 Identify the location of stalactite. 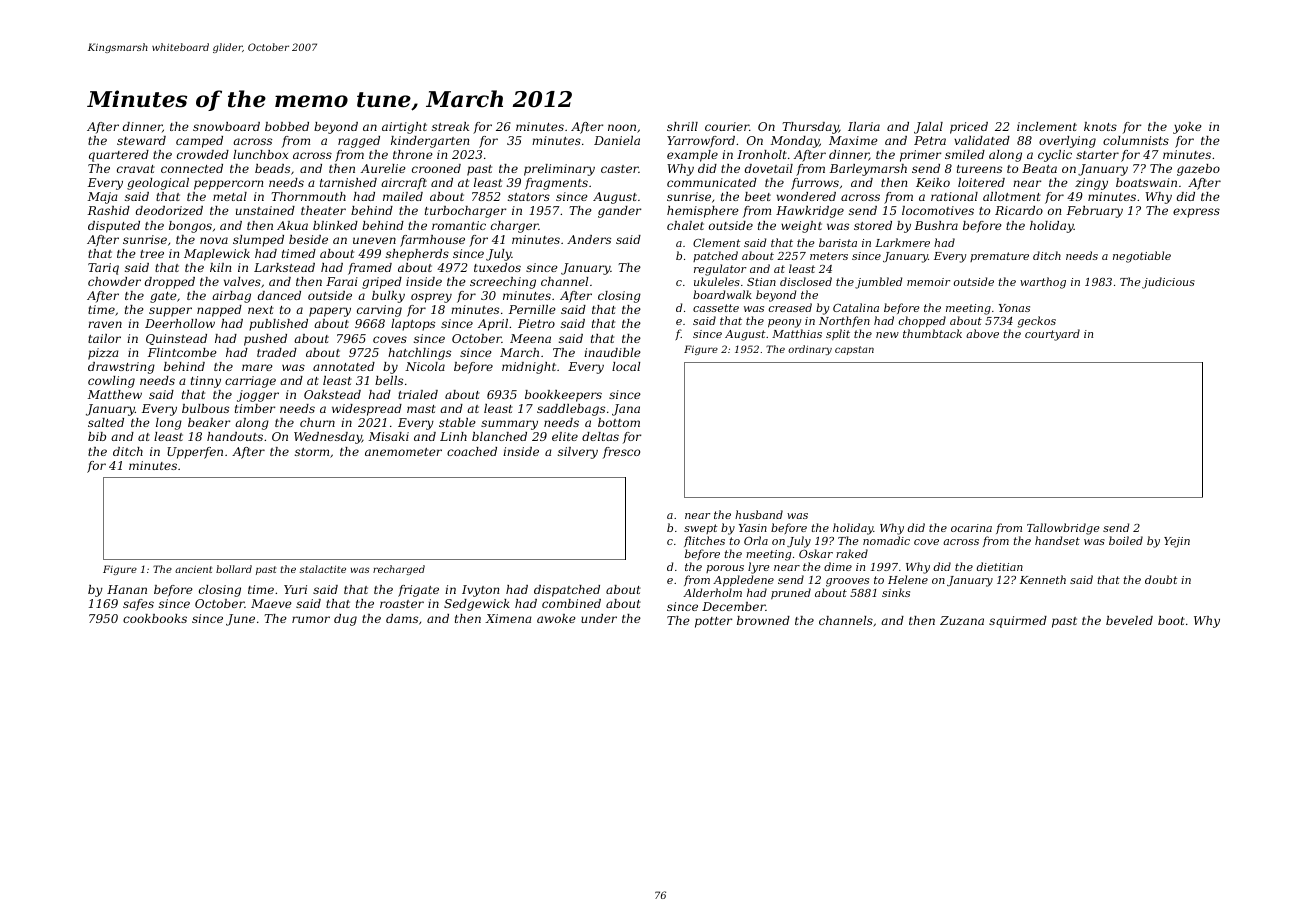
(322, 569).
